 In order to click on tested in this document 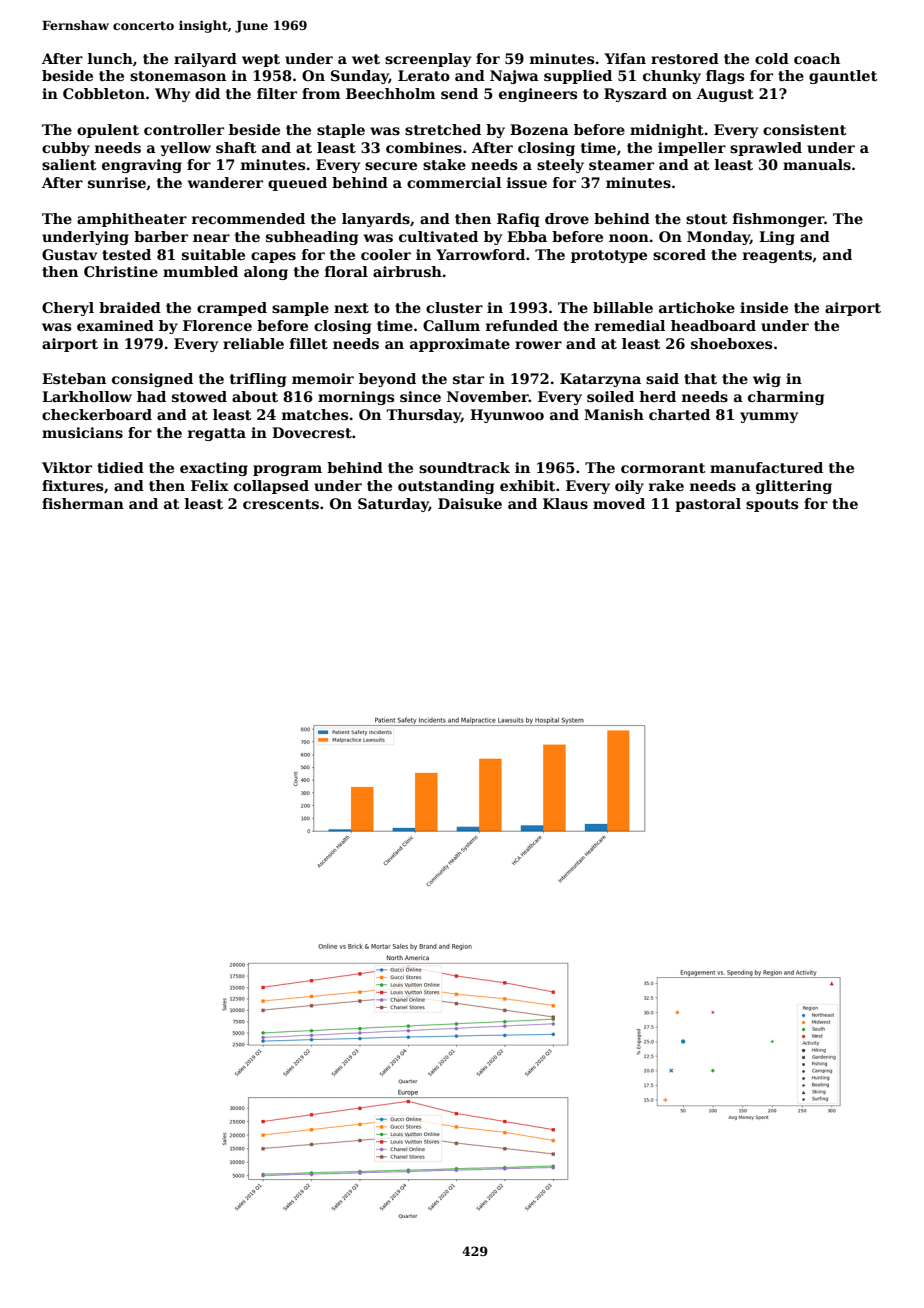, I will do `click(126, 254)`.
